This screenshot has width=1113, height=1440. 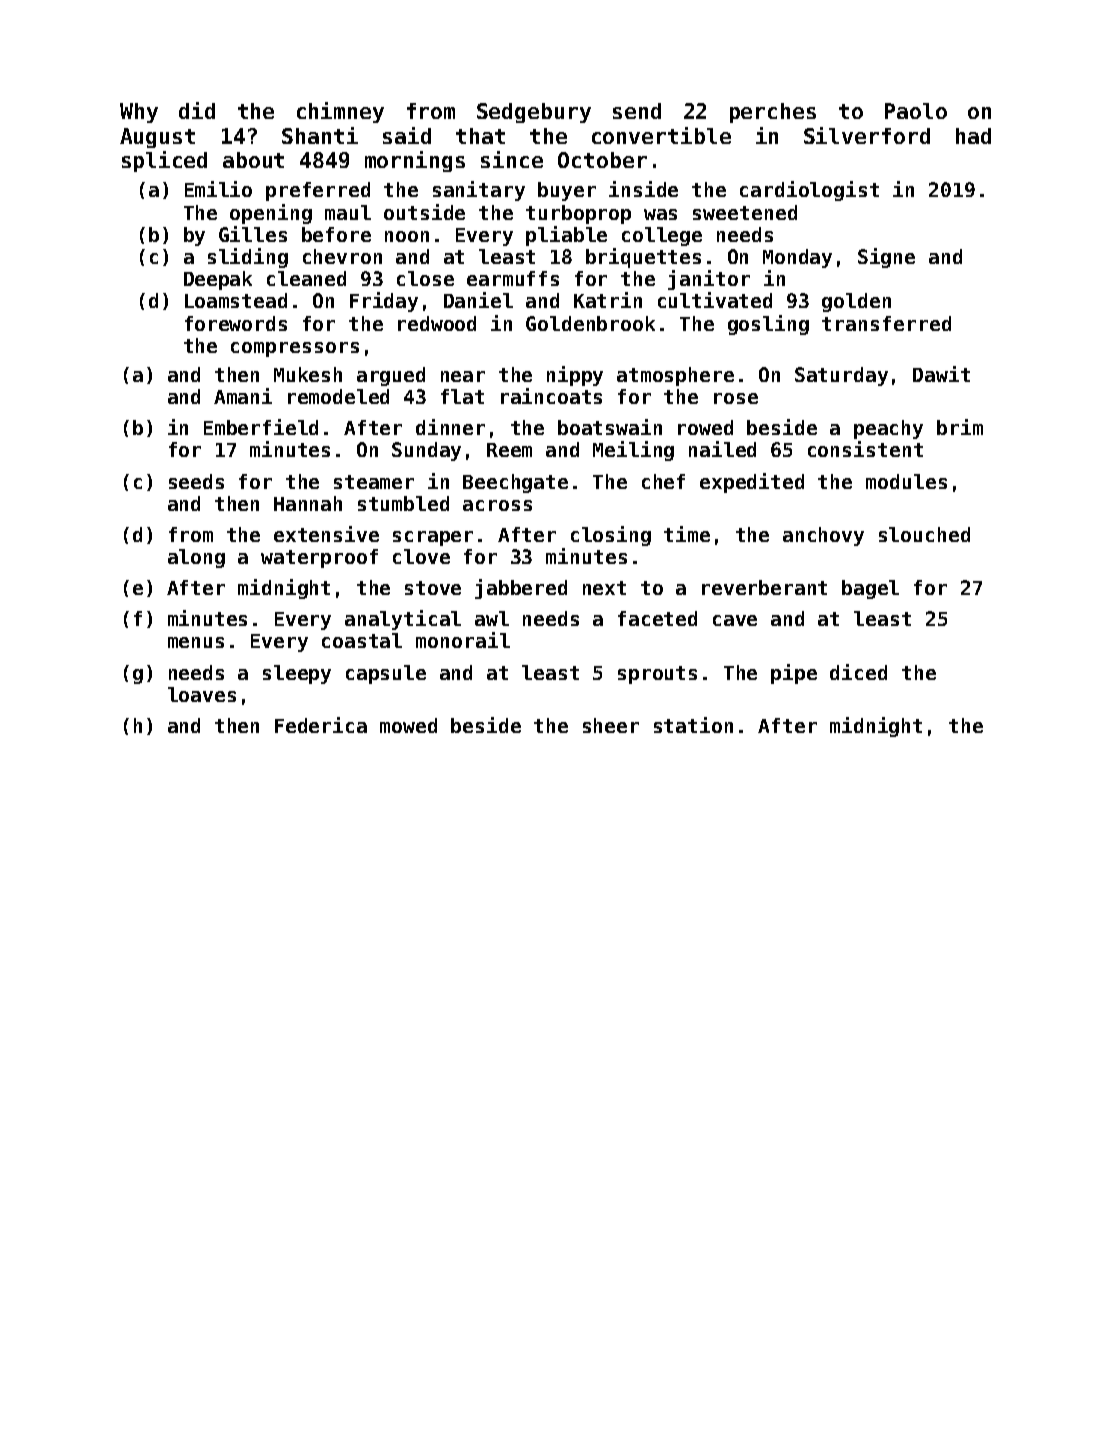 What do you see at coordinates (321, 725) in the screenshot?
I see `Federica` at bounding box center [321, 725].
